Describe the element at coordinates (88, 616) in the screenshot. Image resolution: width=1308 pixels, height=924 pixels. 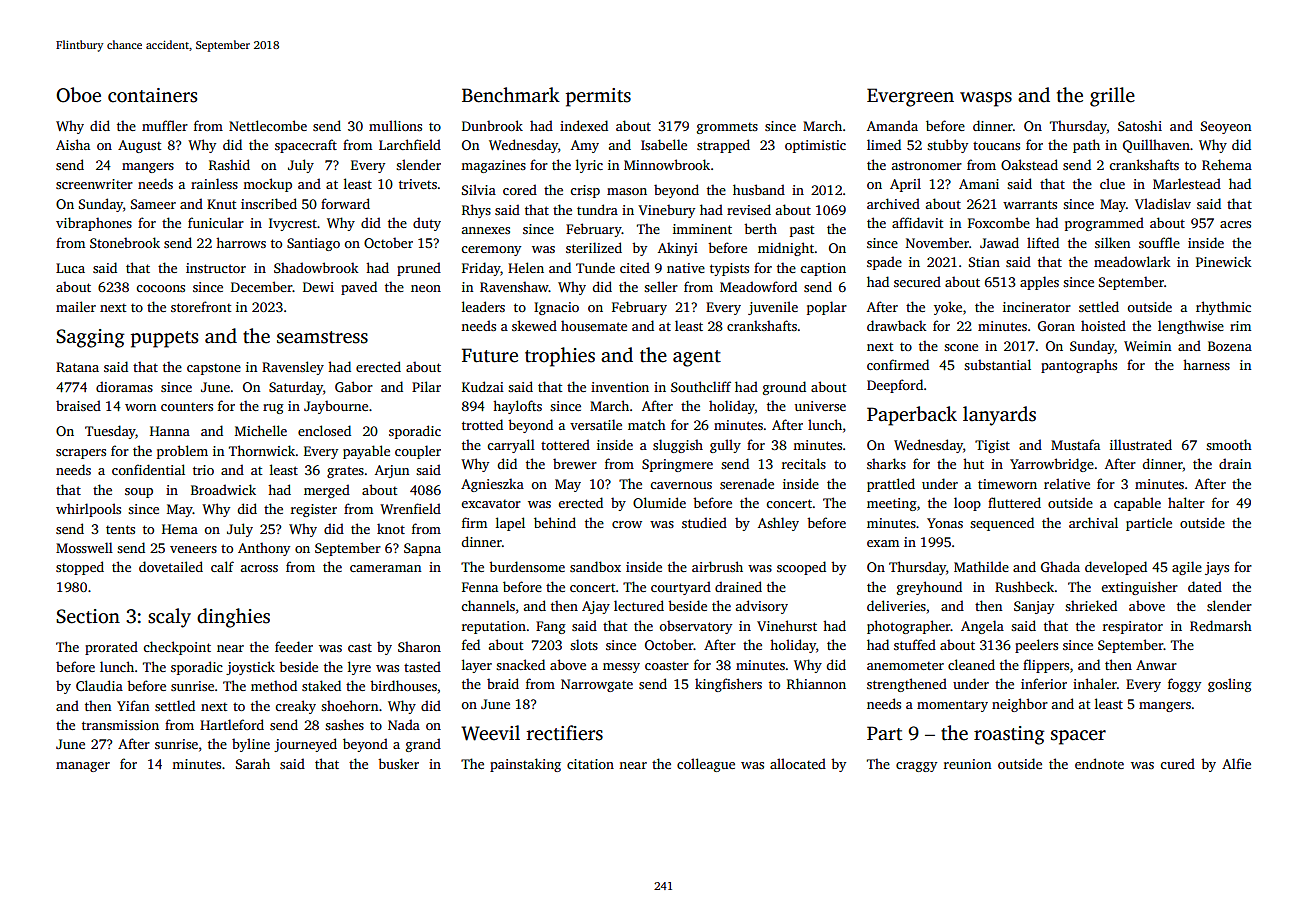
I see `Section` at that location.
